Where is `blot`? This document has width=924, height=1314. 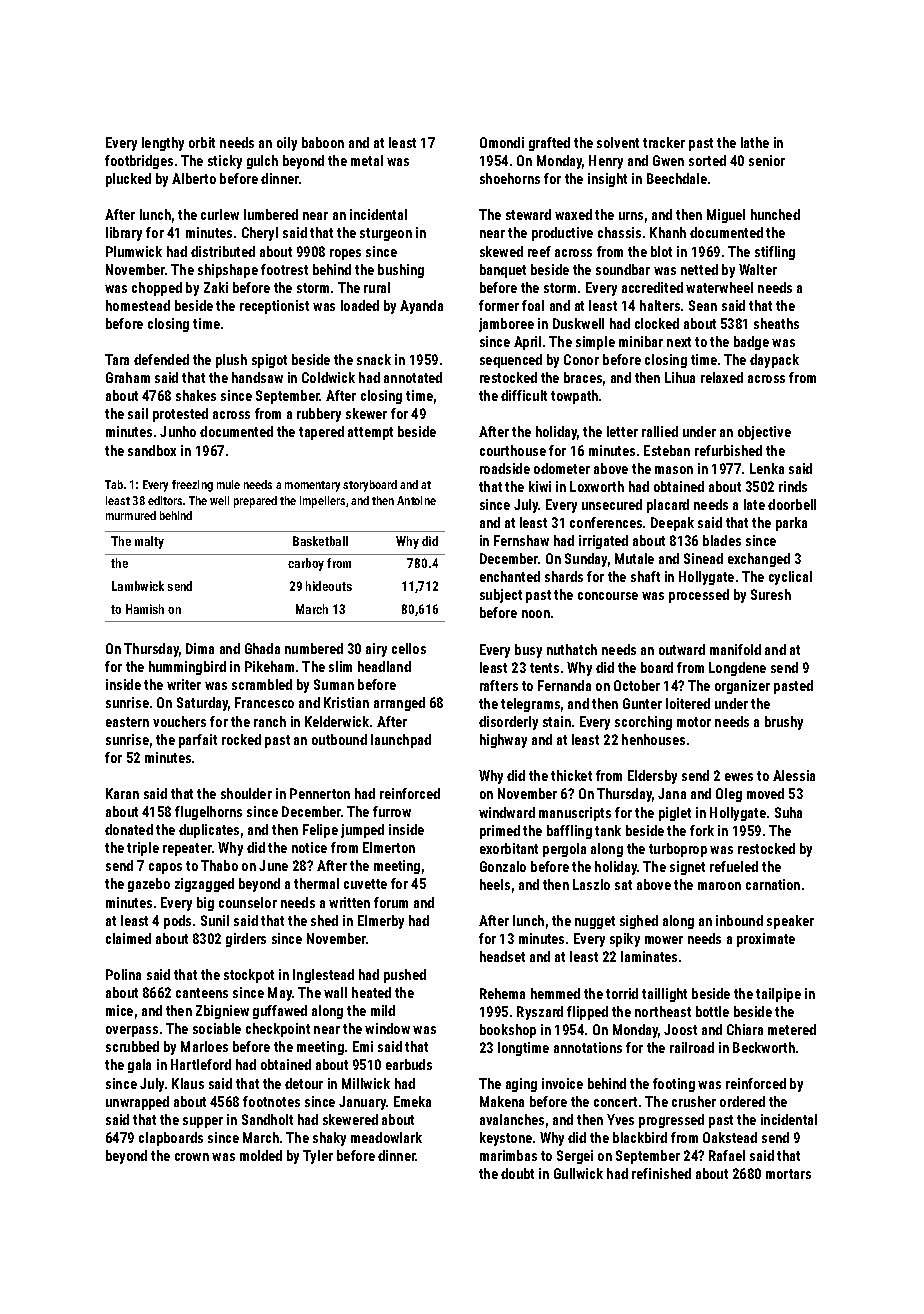
blot is located at coordinates (661, 251).
